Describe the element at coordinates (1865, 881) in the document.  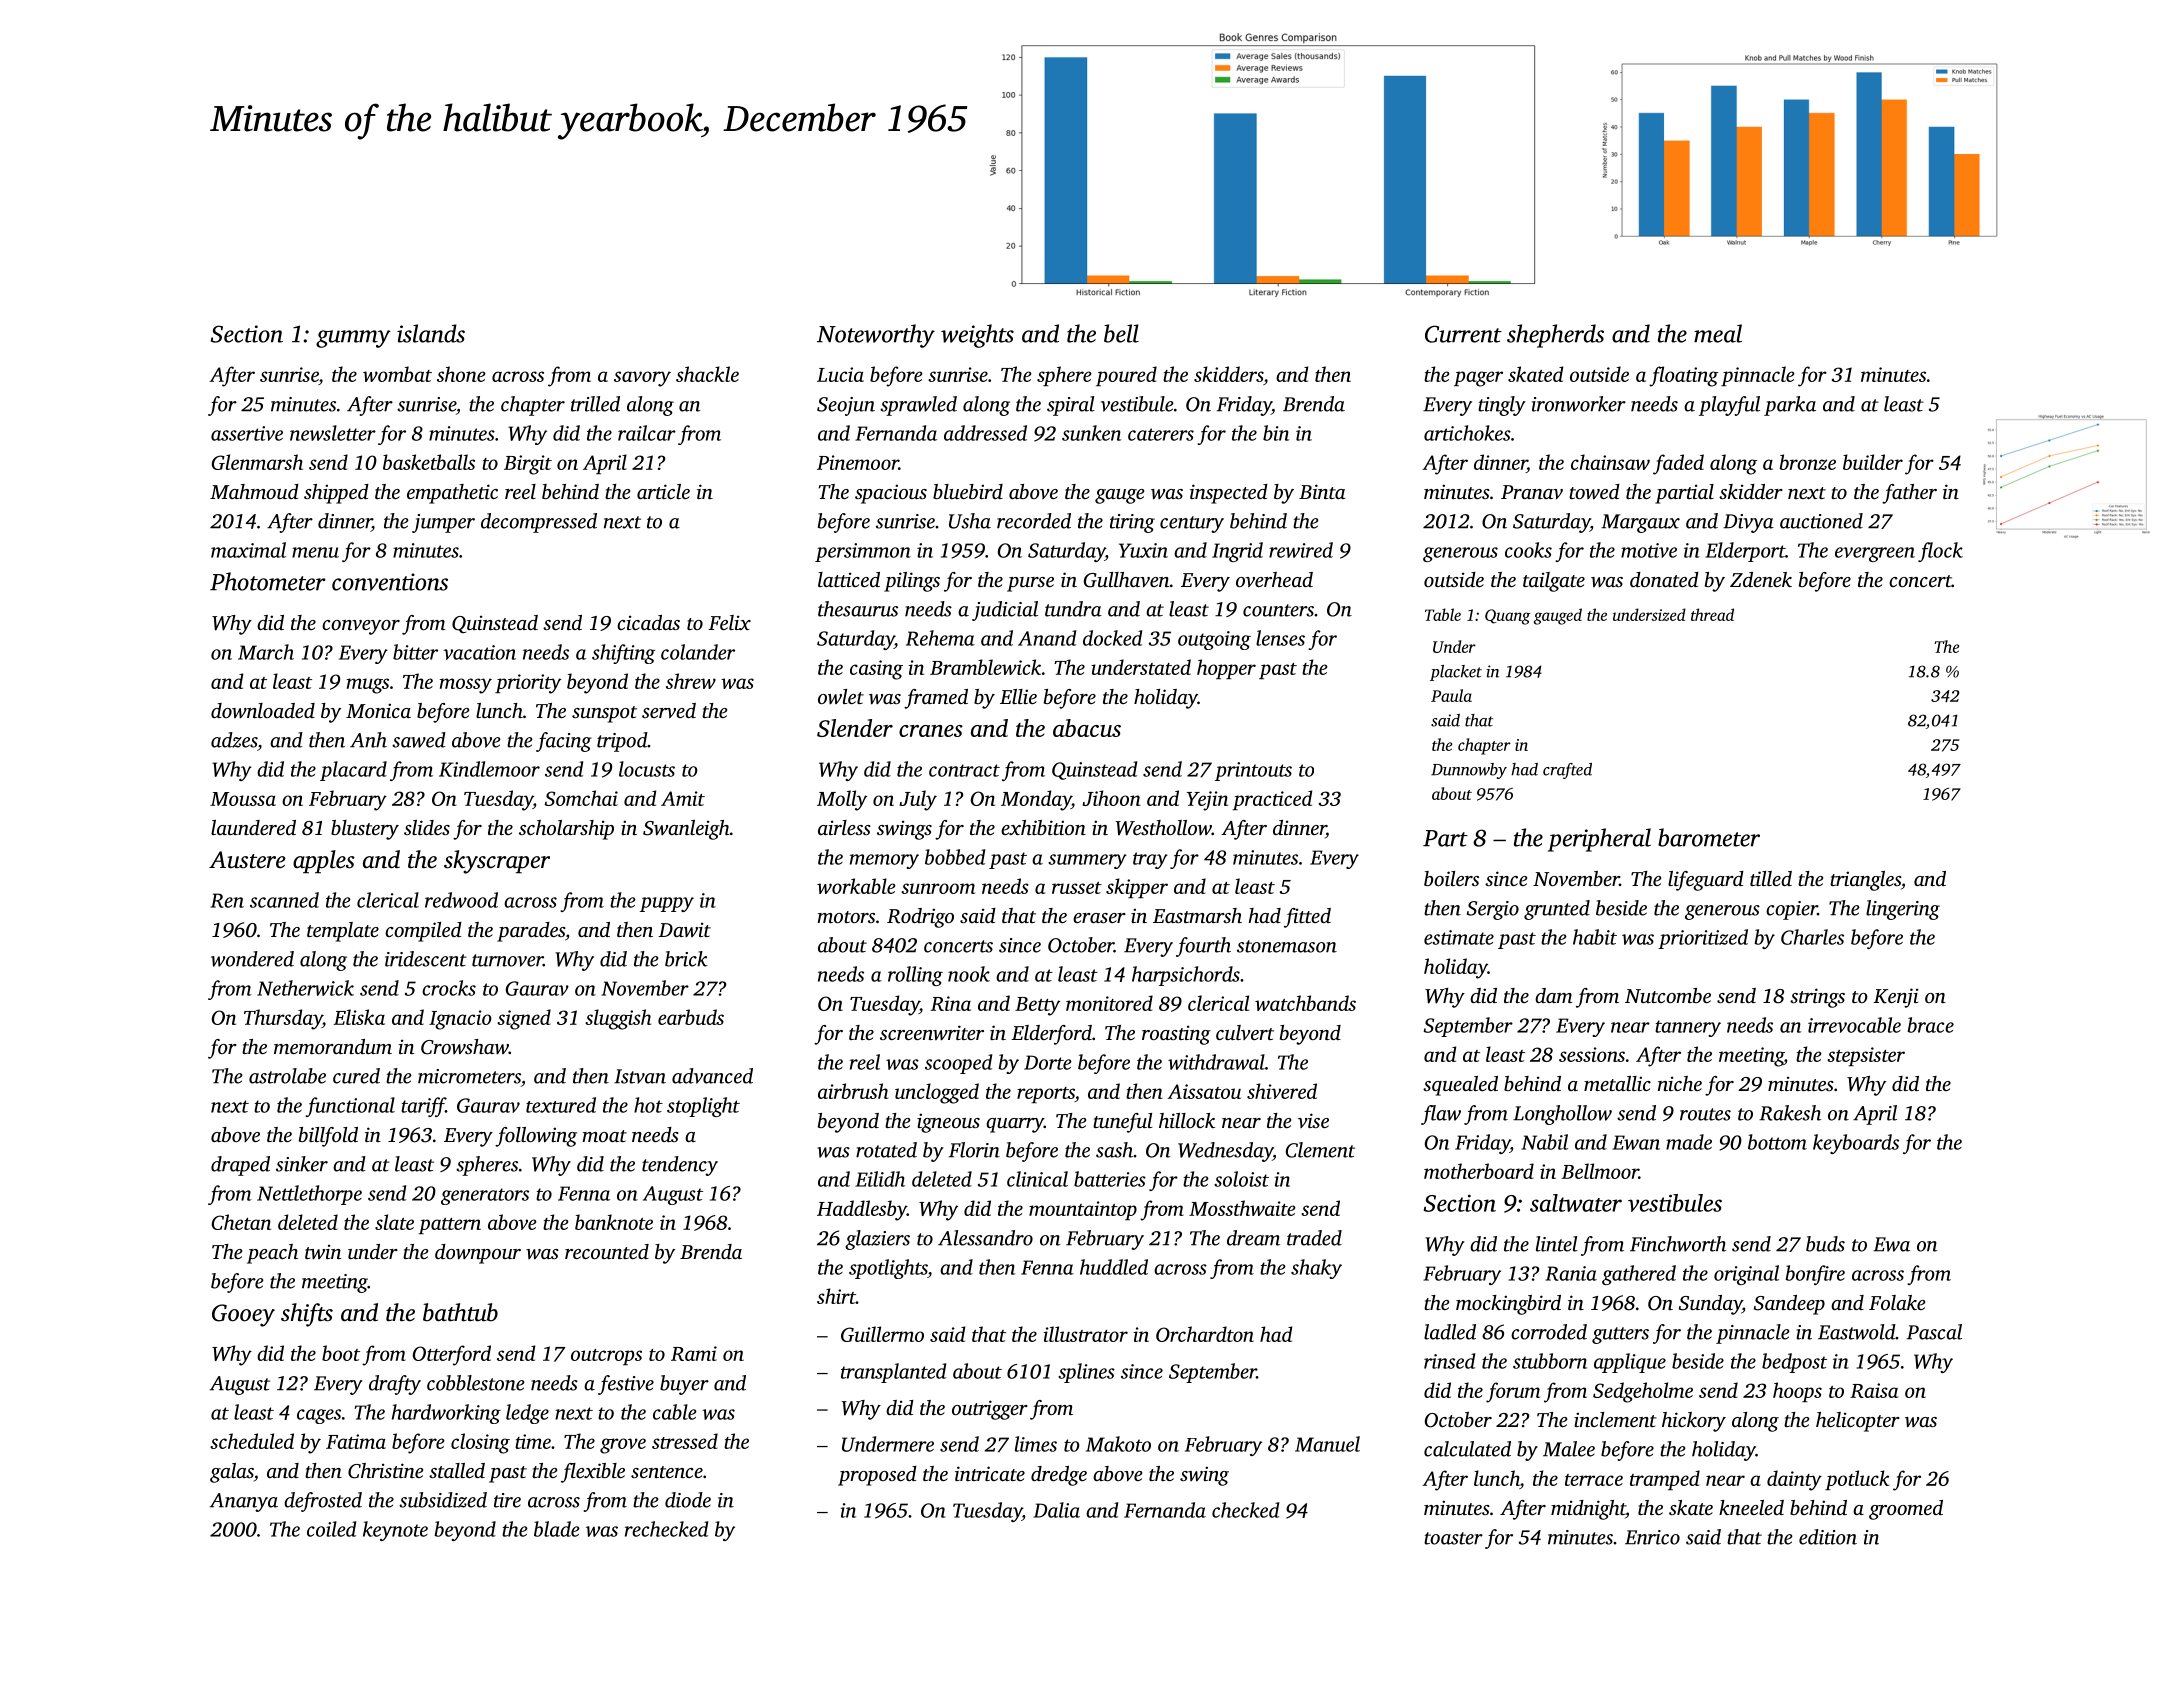
I see `triangles` at that location.
